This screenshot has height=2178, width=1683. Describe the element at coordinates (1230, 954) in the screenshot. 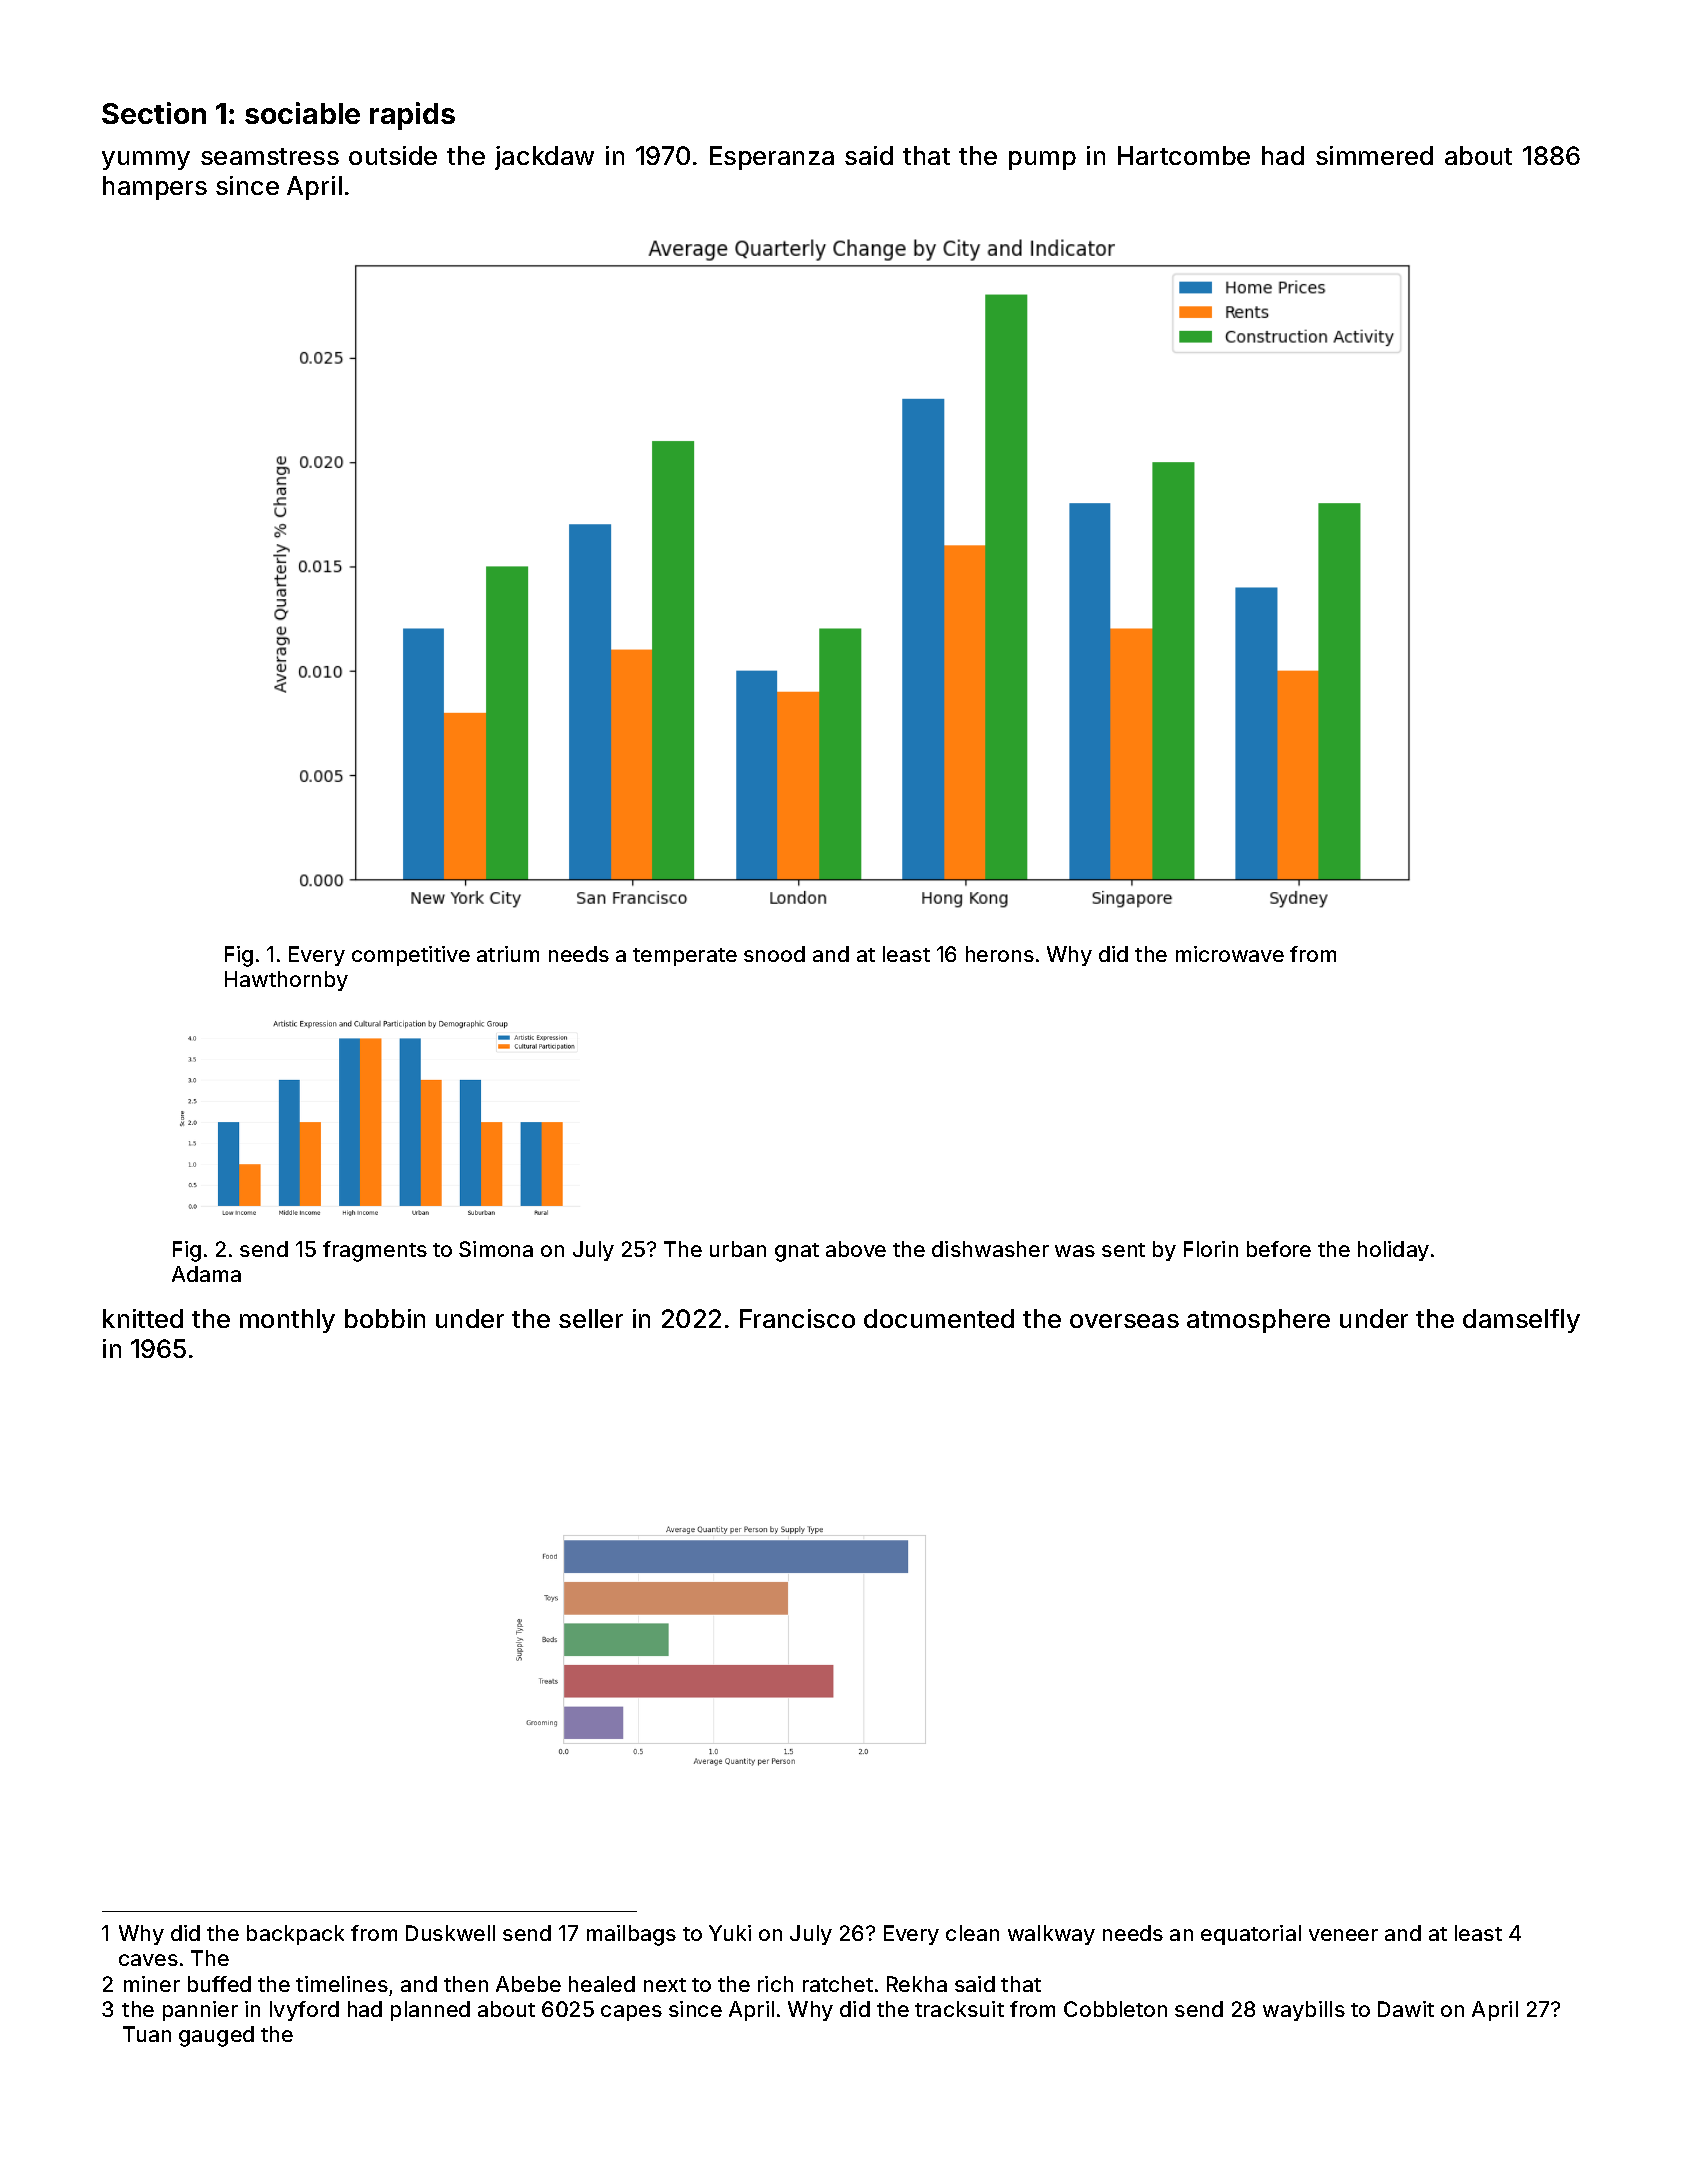

I see `microwave` at that location.
